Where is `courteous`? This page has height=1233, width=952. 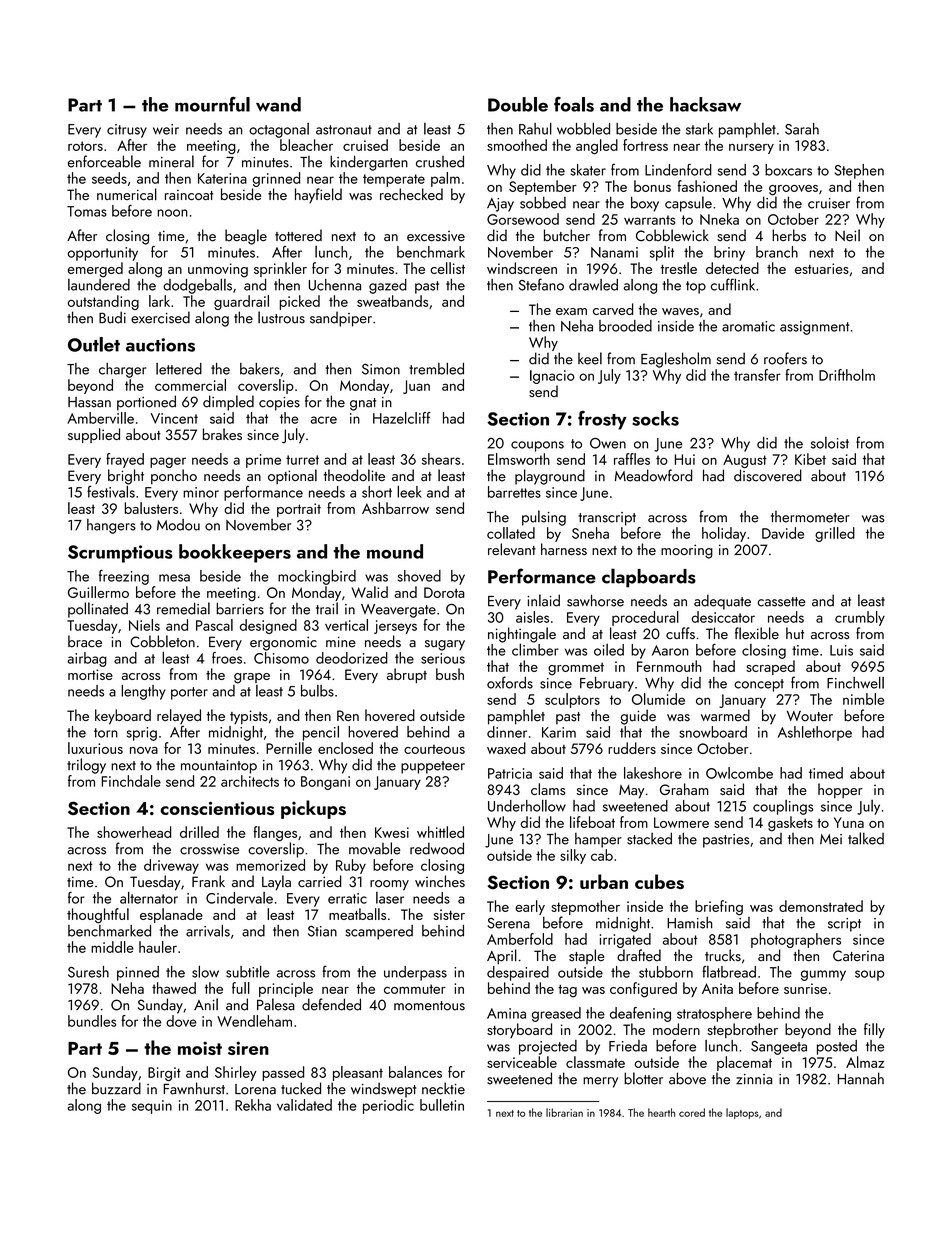 courteous is located at coordinates (434, 749).
